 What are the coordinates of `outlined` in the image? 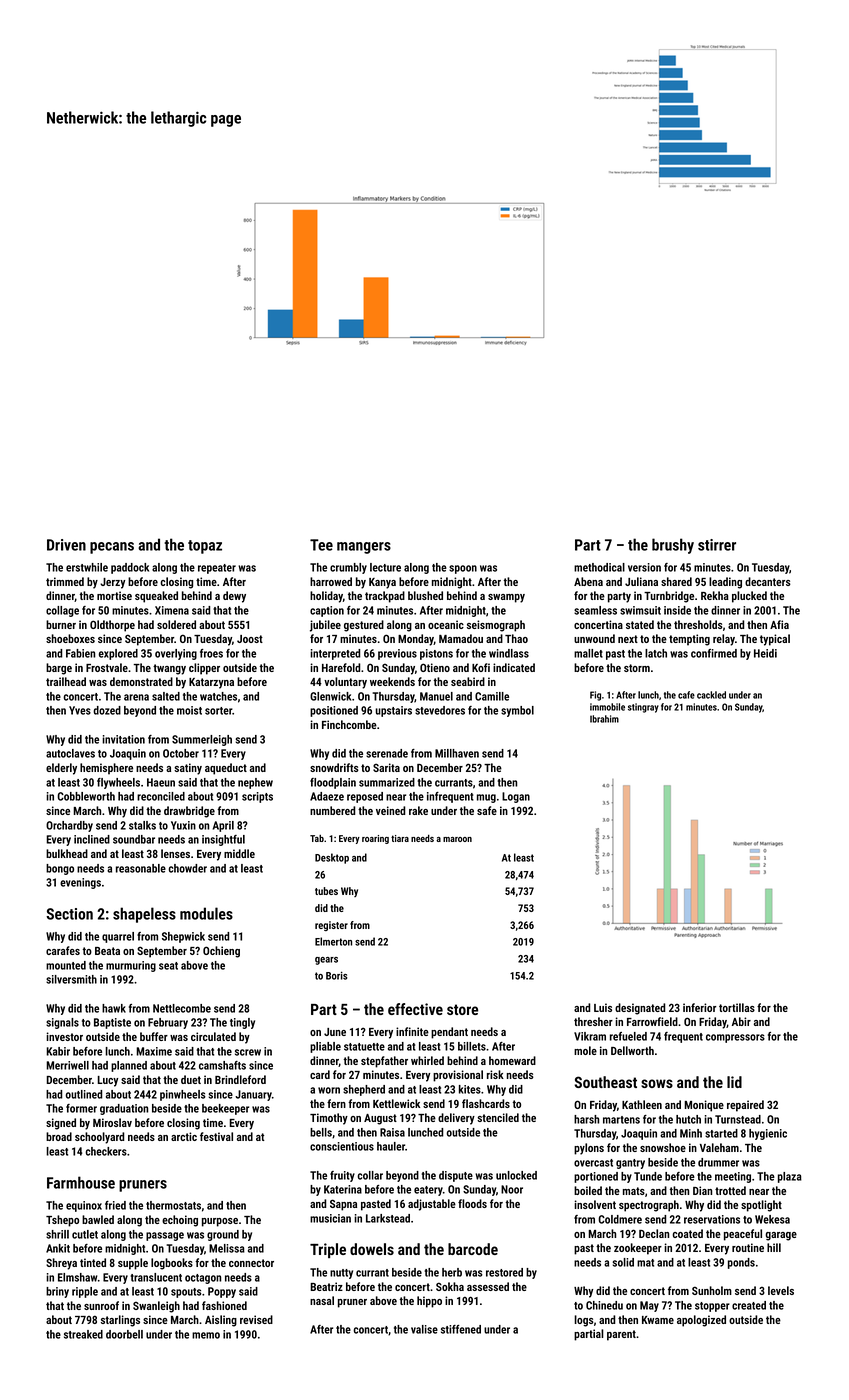 It's located at (84, 1094).
